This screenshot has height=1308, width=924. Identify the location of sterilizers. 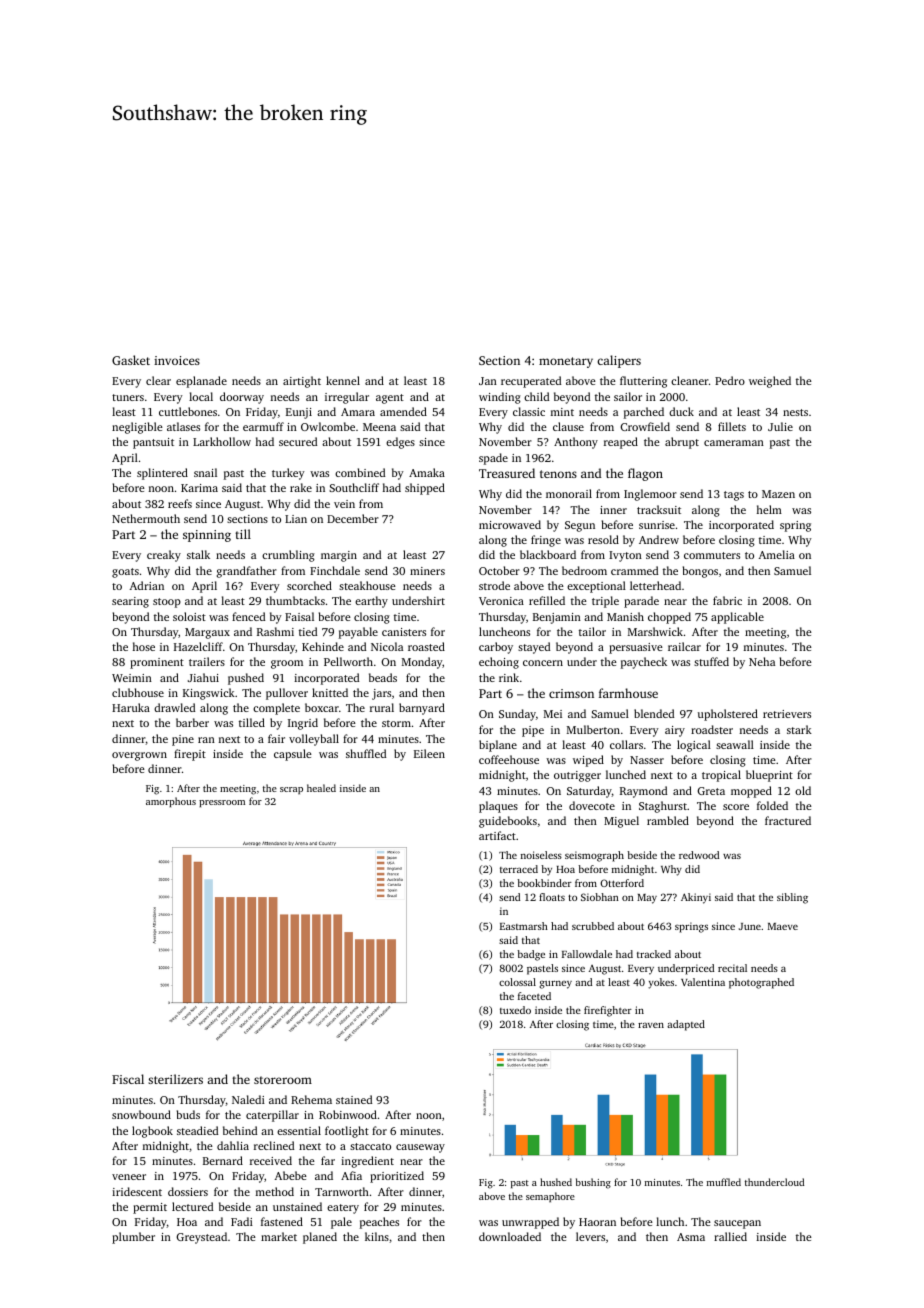
(175, 1079).
